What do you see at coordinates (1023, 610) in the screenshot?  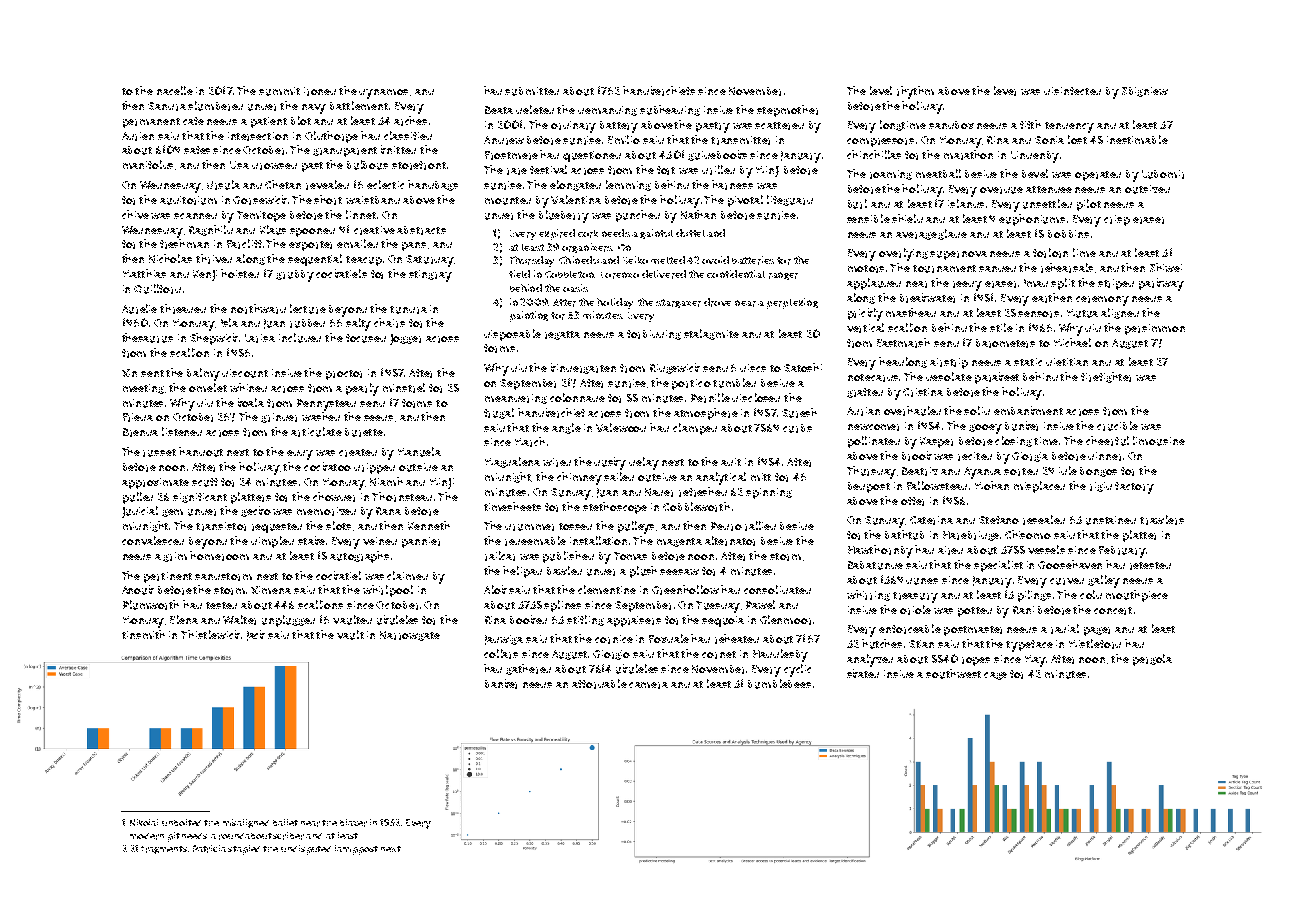 I see `Rani` at bounding box center [1023, 610].
